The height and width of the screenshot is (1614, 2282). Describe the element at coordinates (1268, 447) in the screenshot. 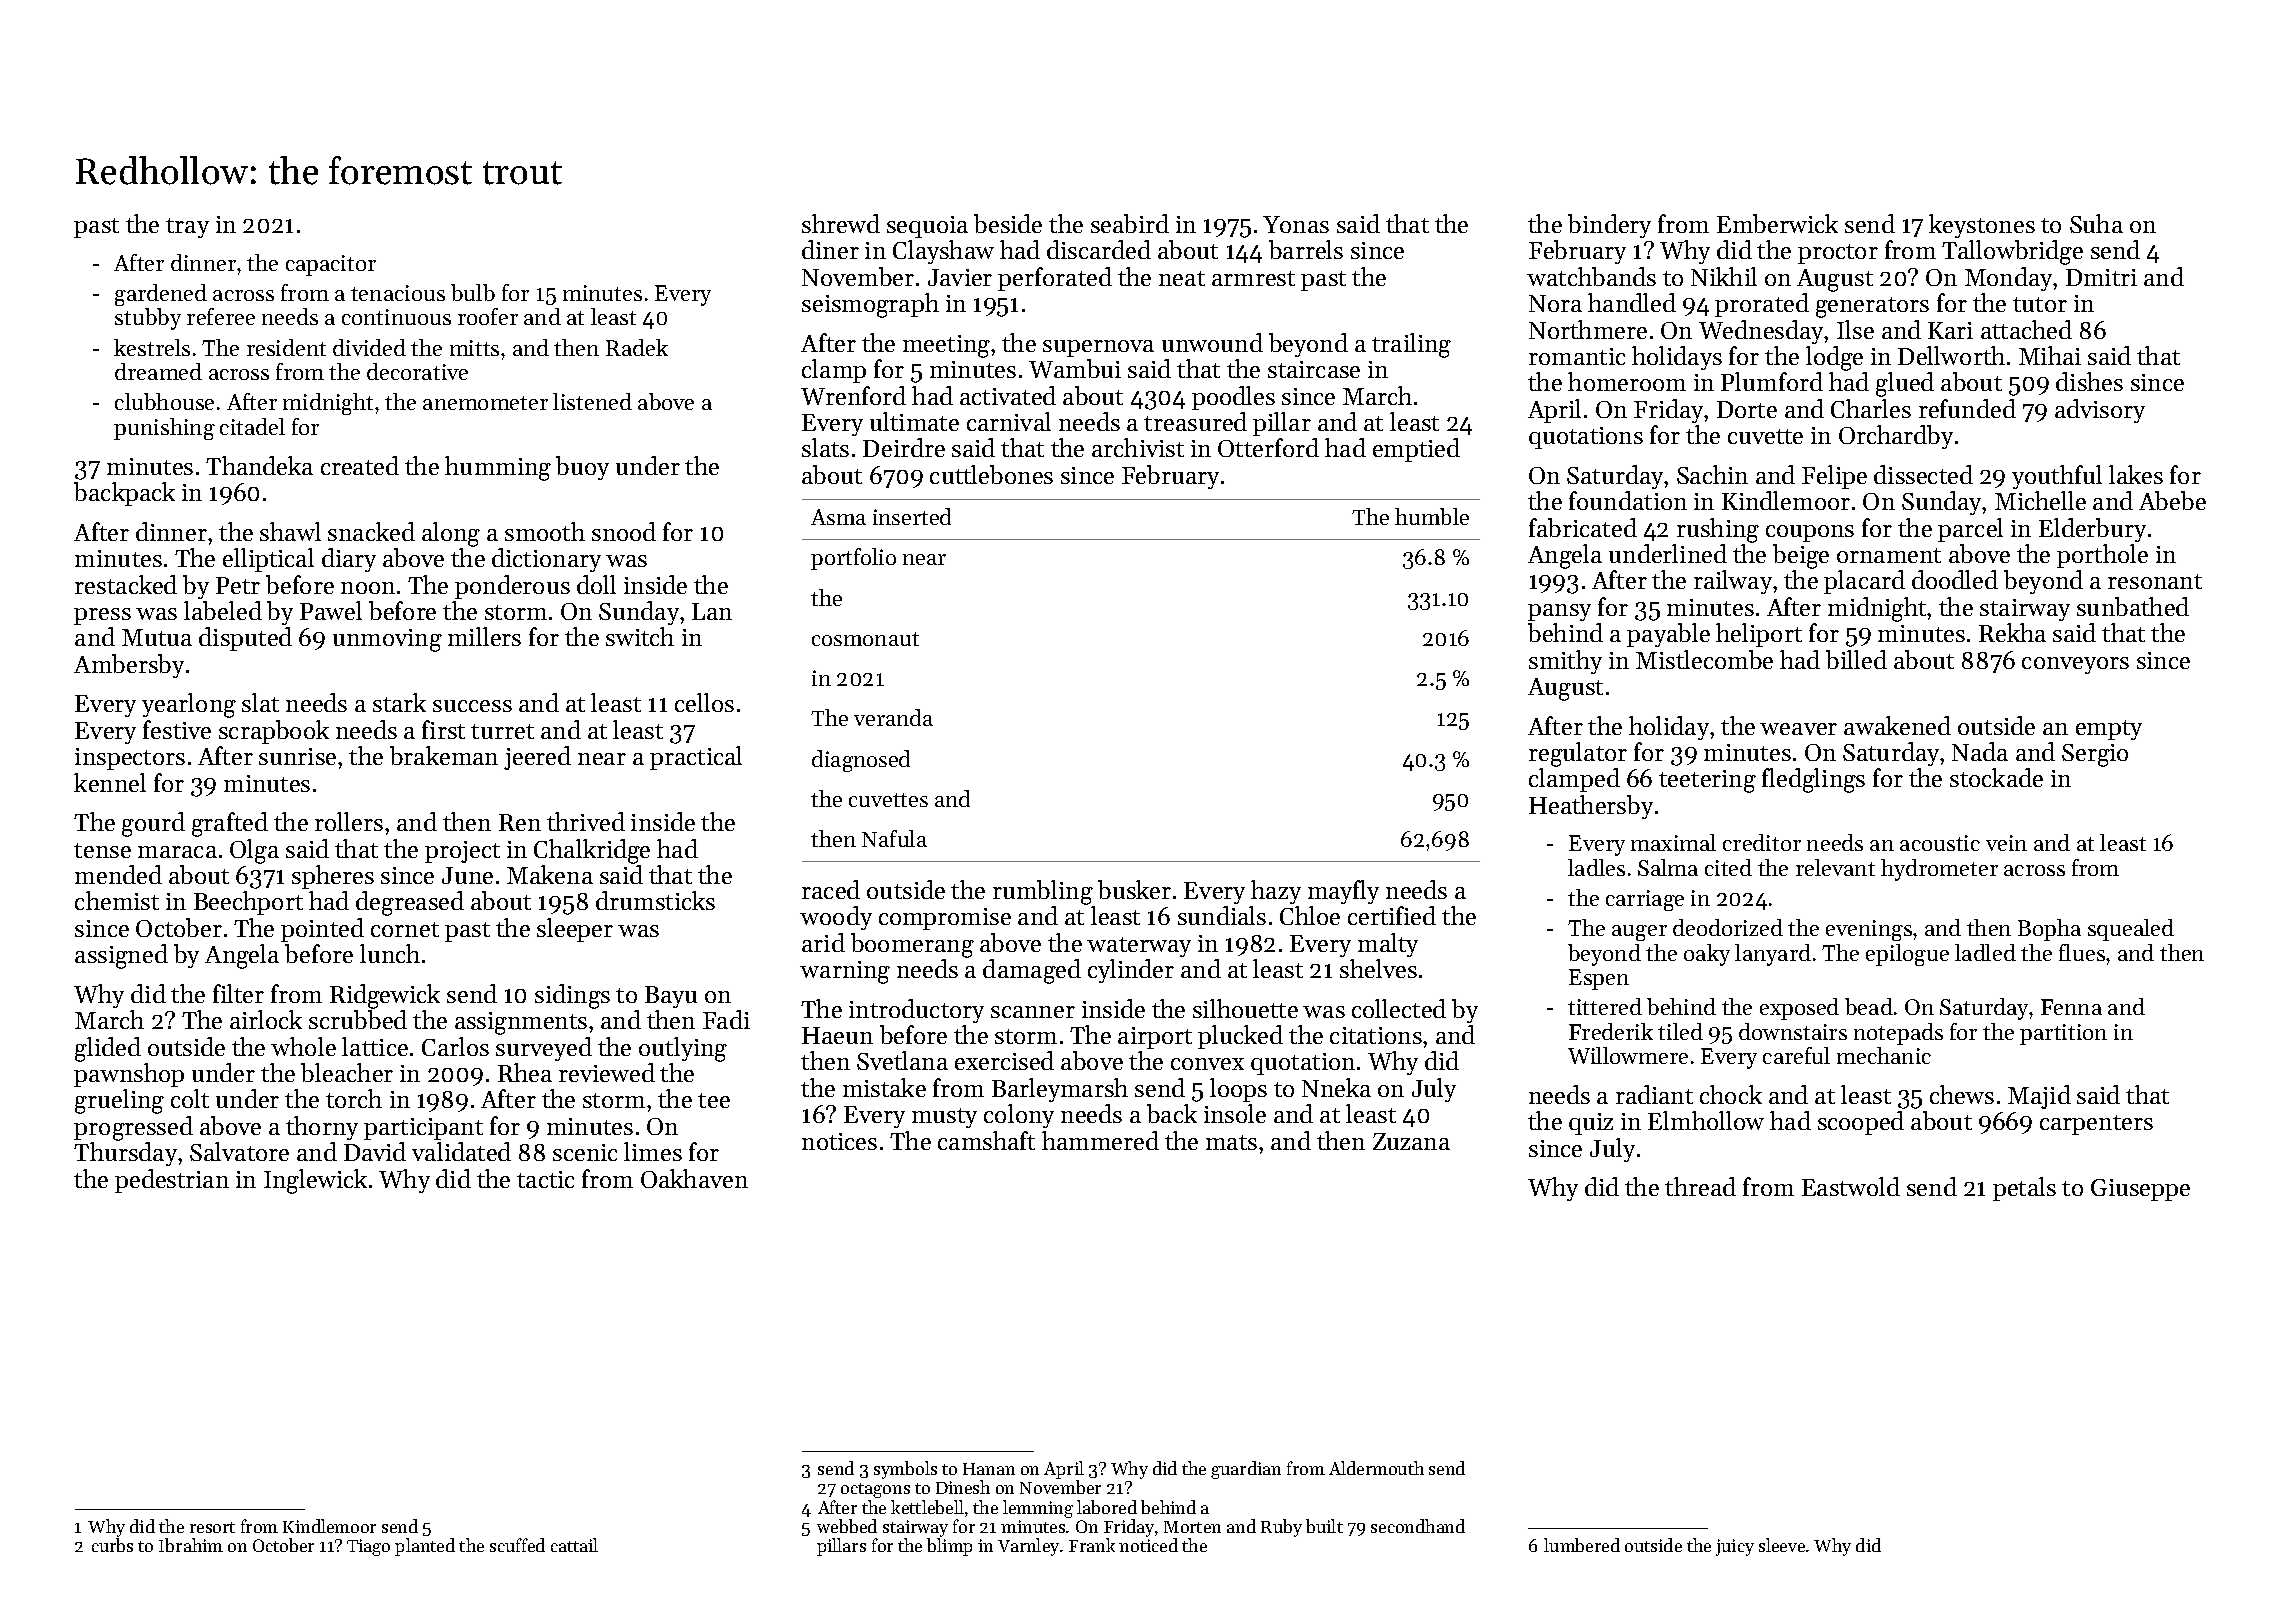

I see `Otterford` at that location.
